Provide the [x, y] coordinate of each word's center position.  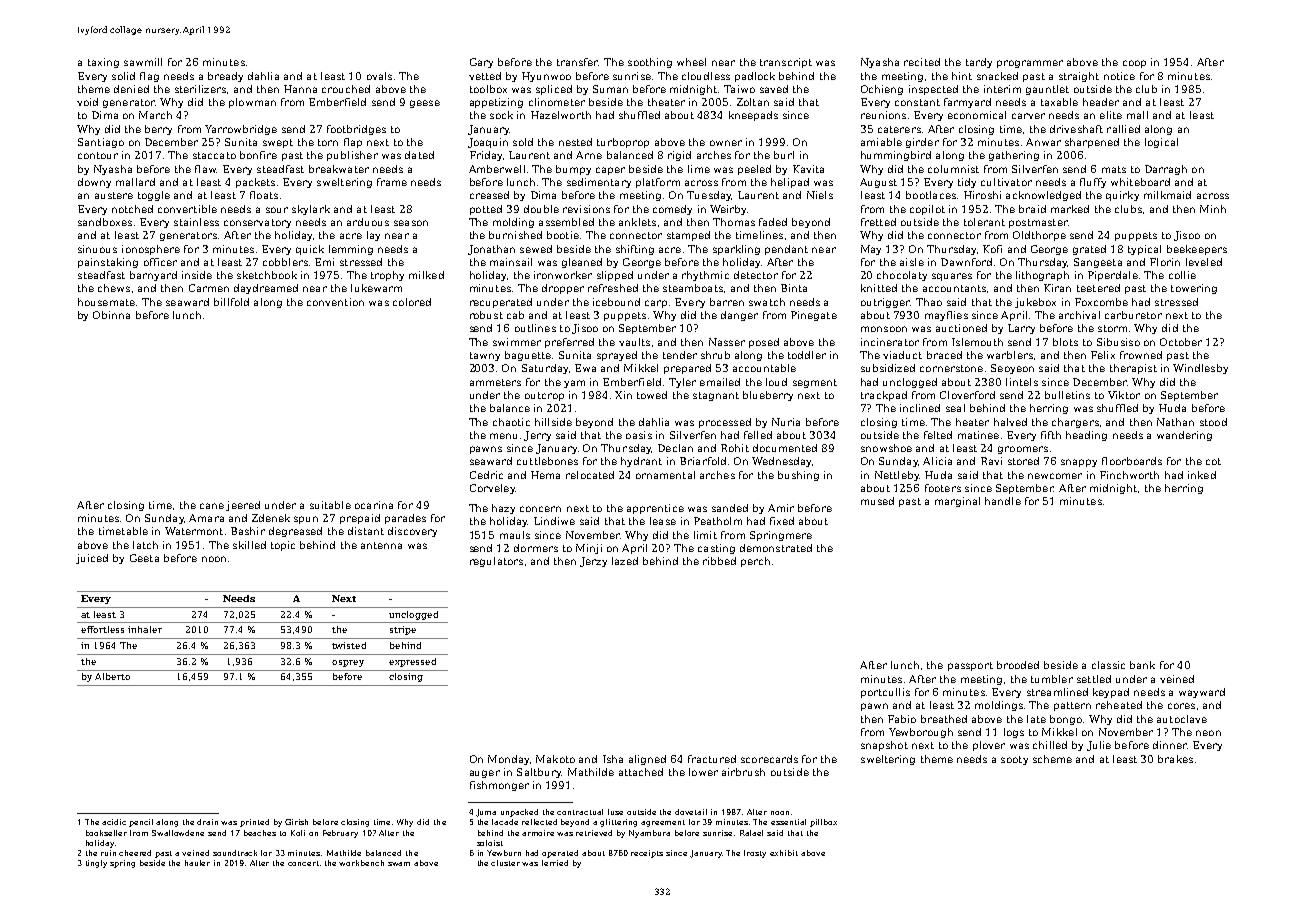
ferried [555, 863]
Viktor [1124, 395]
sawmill [143, 62]
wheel [691, 62]
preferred [569, 343]
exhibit [784, 853]
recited [922, 62]
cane [212, 506]
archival [1079, 315]
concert [303, 863]
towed [652, 395]
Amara [206, 518]
